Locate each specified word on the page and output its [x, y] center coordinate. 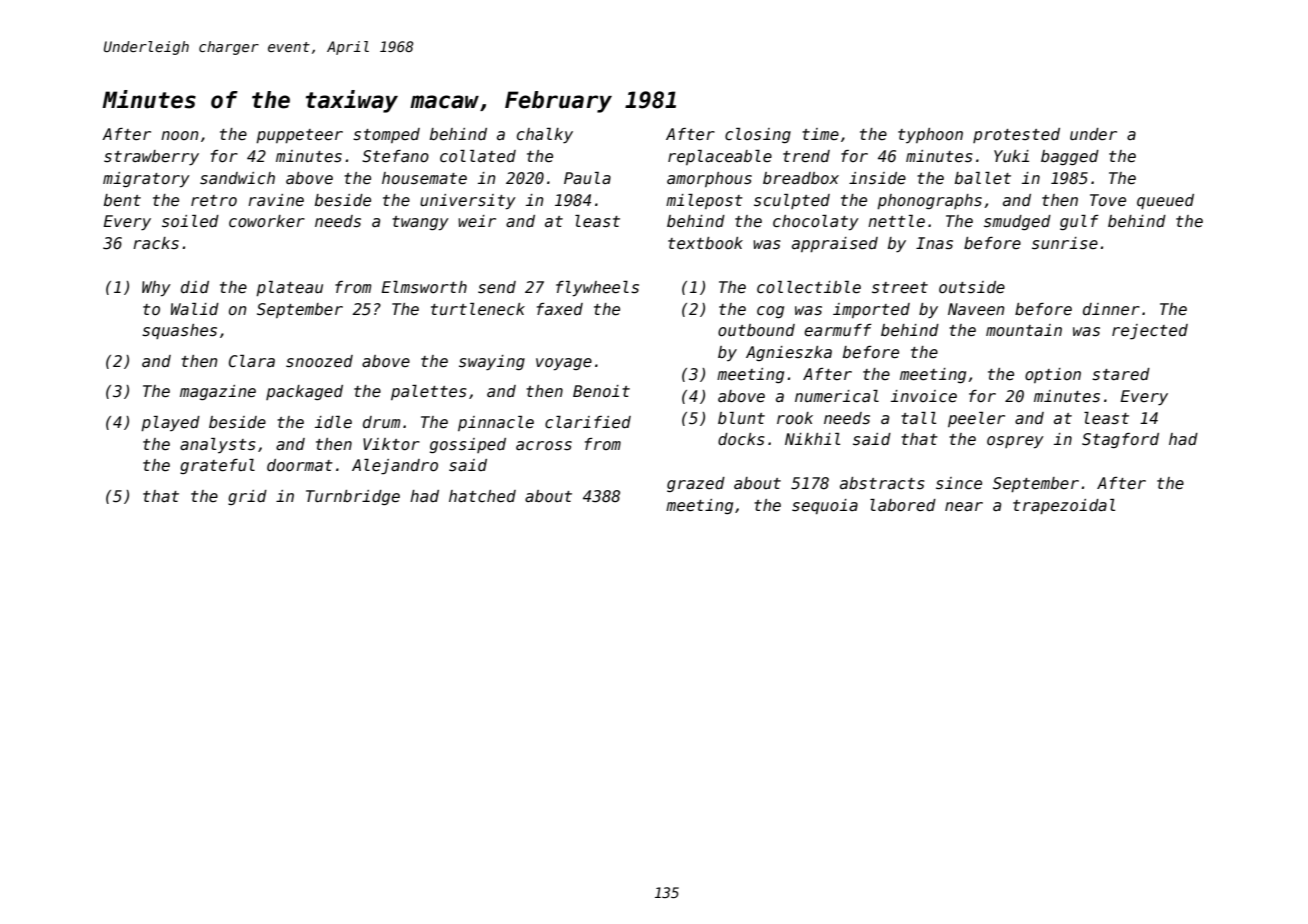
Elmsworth [424, 287]
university [468, 202]
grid [247, 497]
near [964, 507]
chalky [545, 135]
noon [180, 135]
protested [1016, 135]
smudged [1017, 222]
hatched [482, 496]
